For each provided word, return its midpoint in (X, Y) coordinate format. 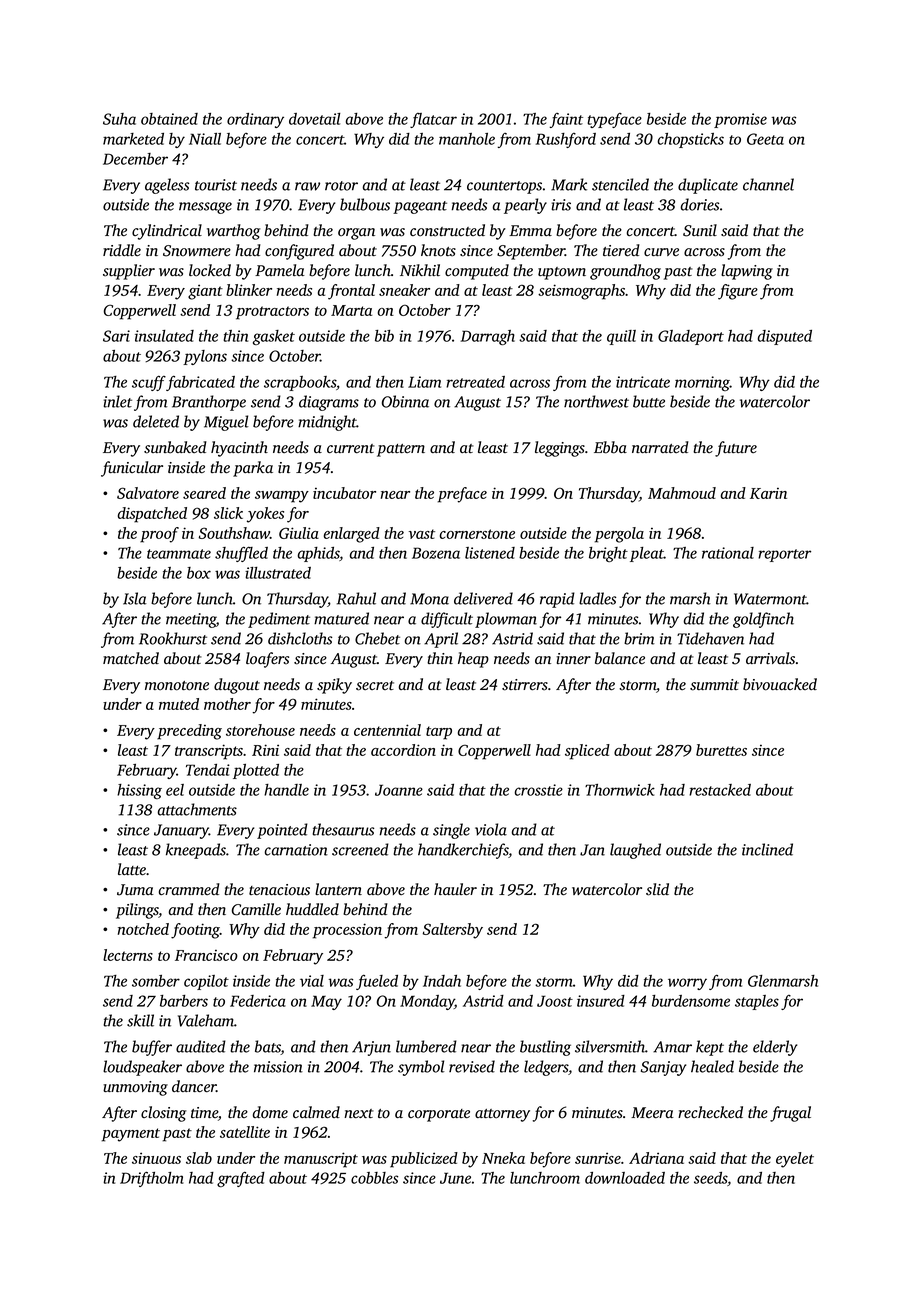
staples (757, 1002)
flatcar (433, 120)
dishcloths (300, 638)
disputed (785, 337)
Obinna (405, 401)
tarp (439, 733)
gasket (274, 337)
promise (740, 120)
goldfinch (763, 620)
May (326, 1002)
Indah (442, 981)
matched (131, 658)
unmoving (135, 1088)
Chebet (377, 638)
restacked (720, 790)
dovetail (314, 119)
